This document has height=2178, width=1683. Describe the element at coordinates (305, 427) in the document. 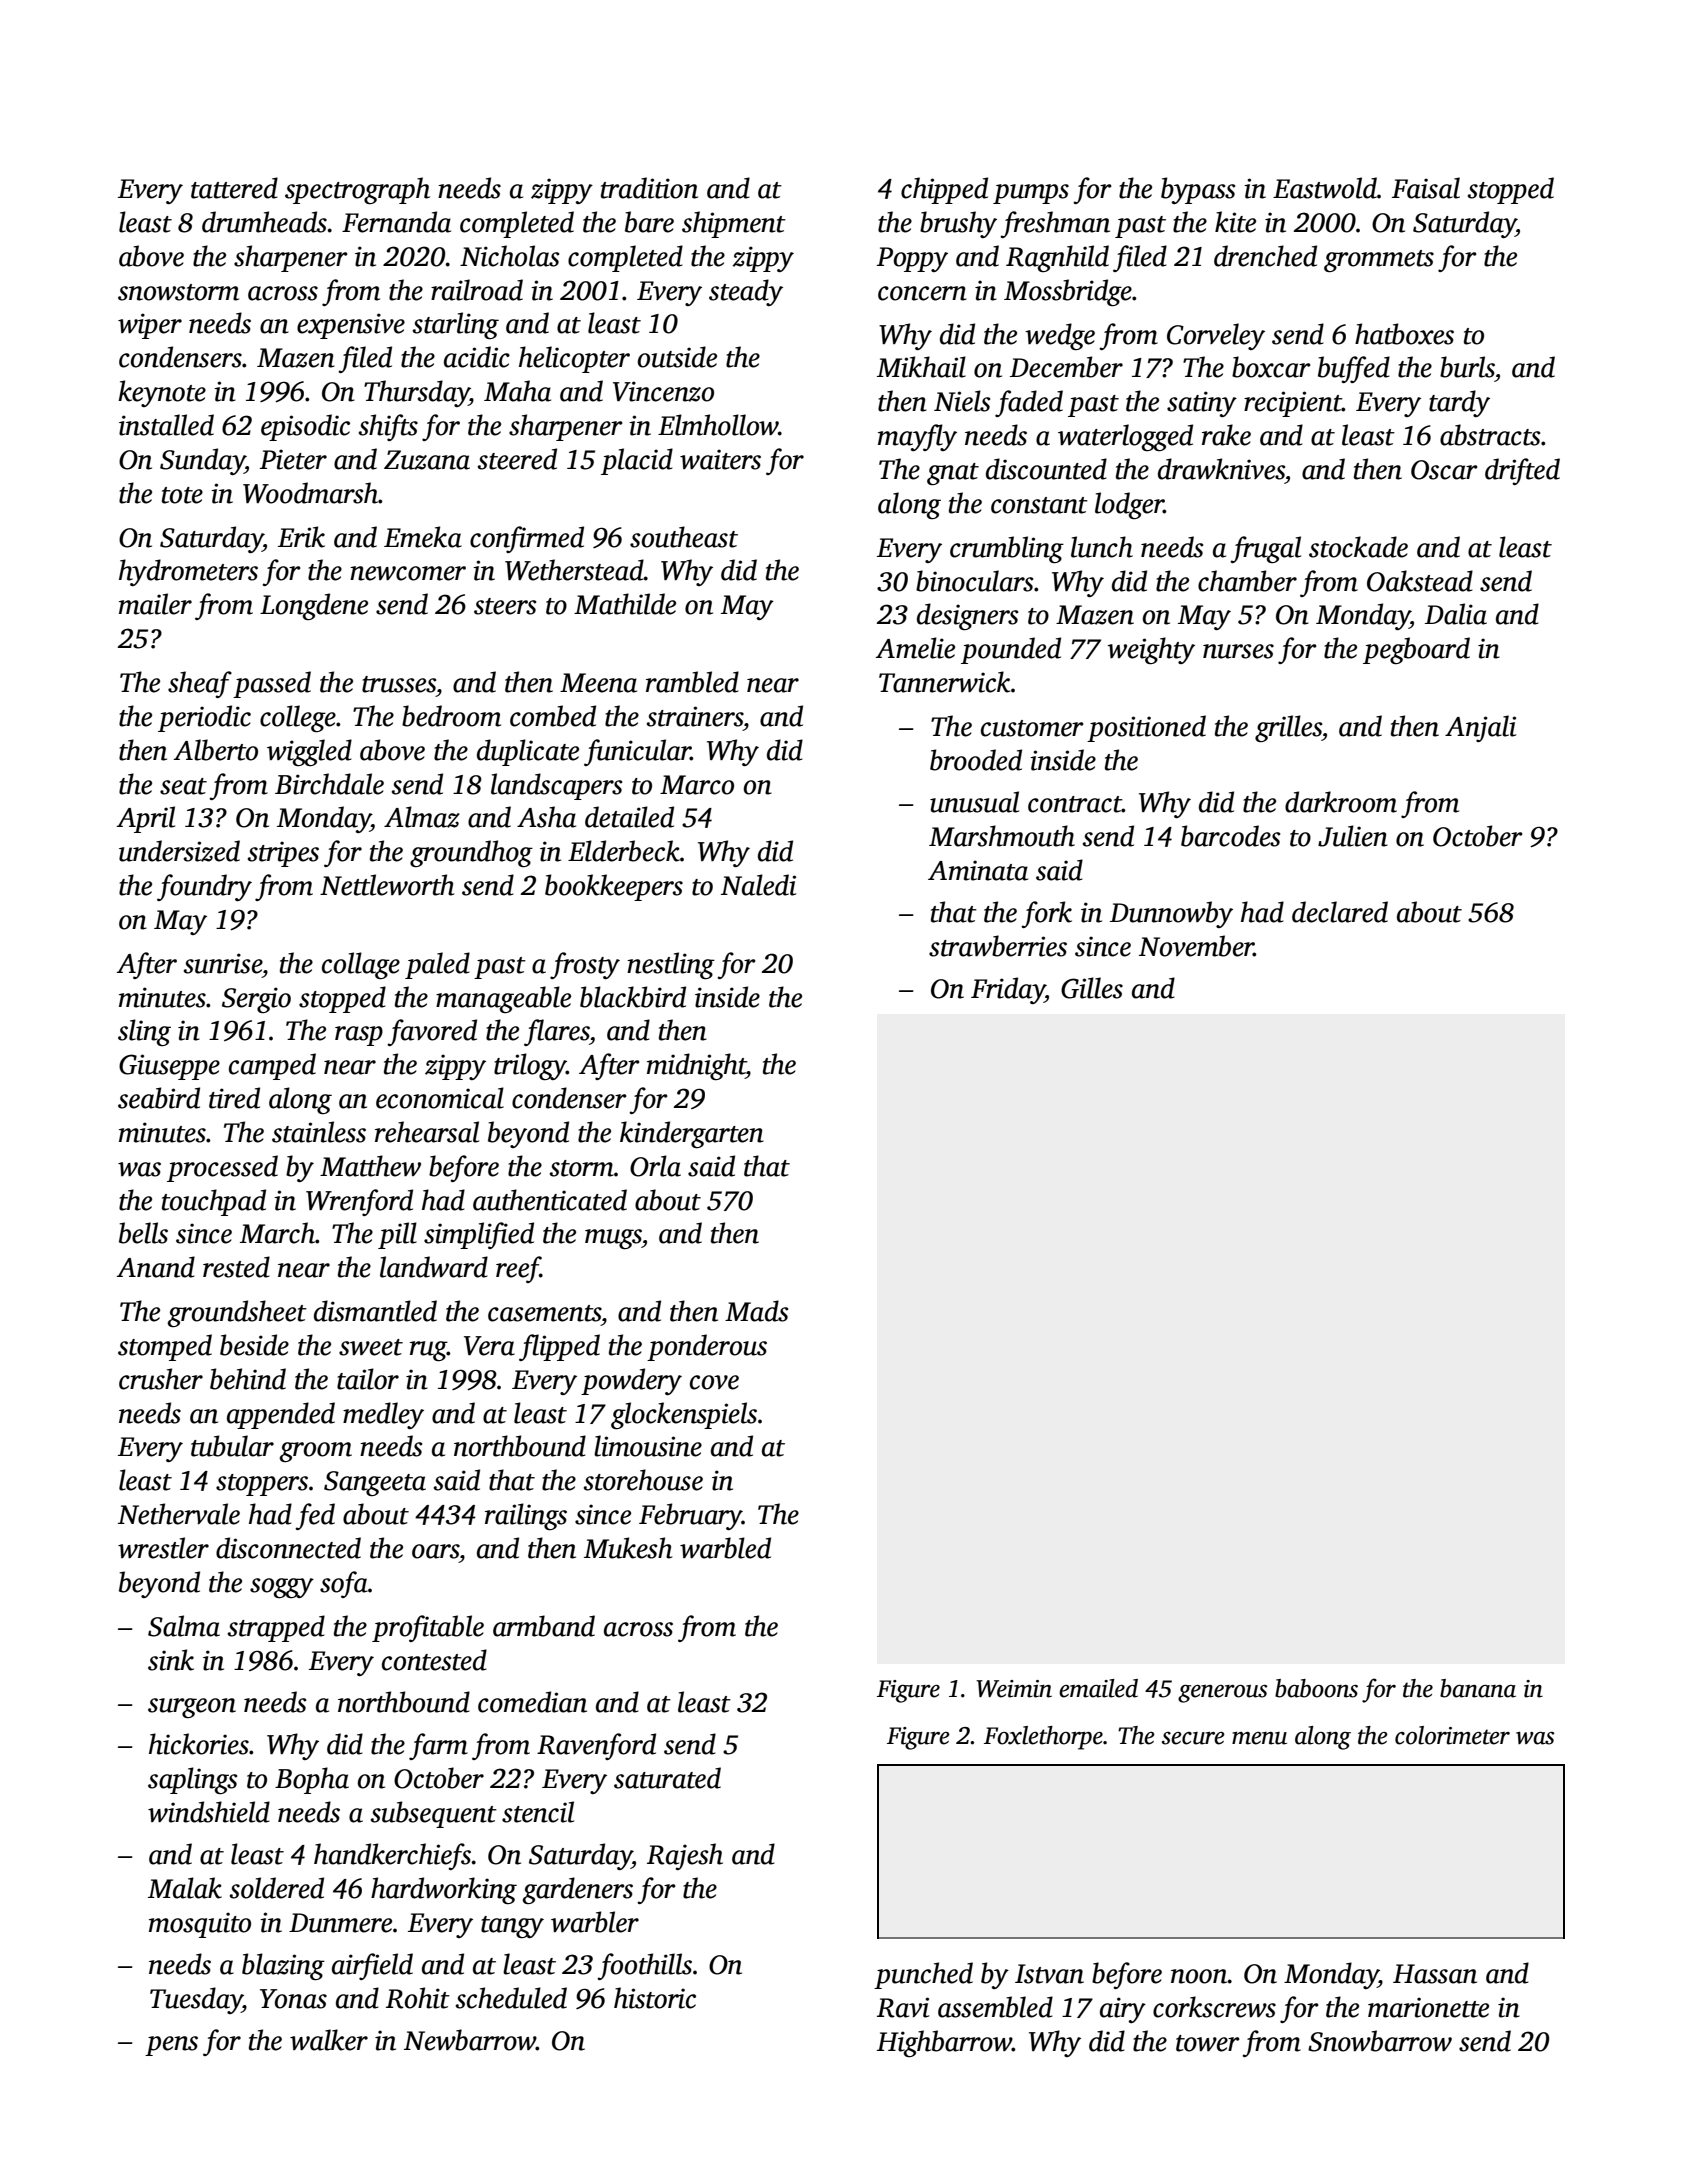

I see `episodic` at that location.
